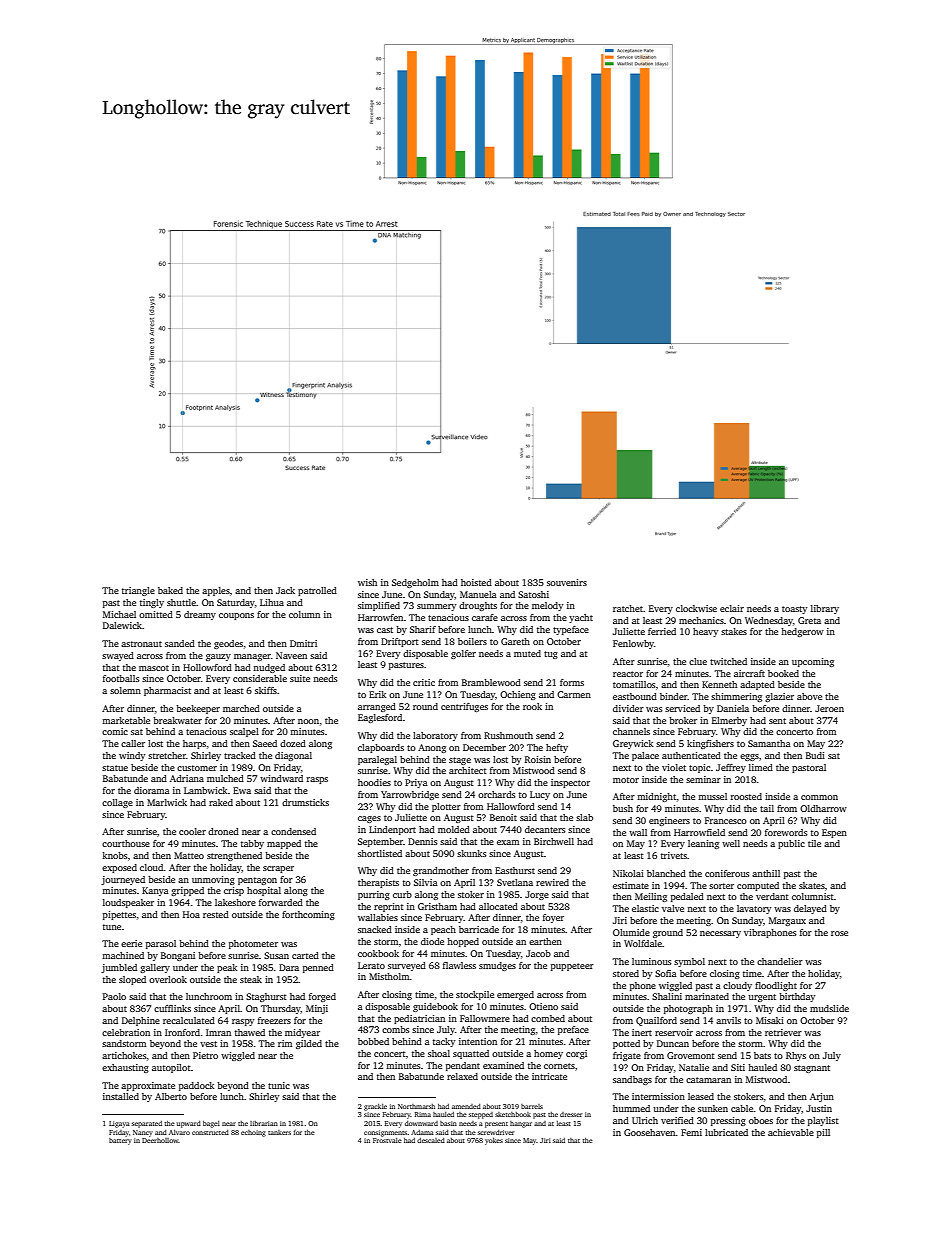 The width and height of the screenshot is (952, 1233). I want to click on souvenirs, so click(567, 582).
